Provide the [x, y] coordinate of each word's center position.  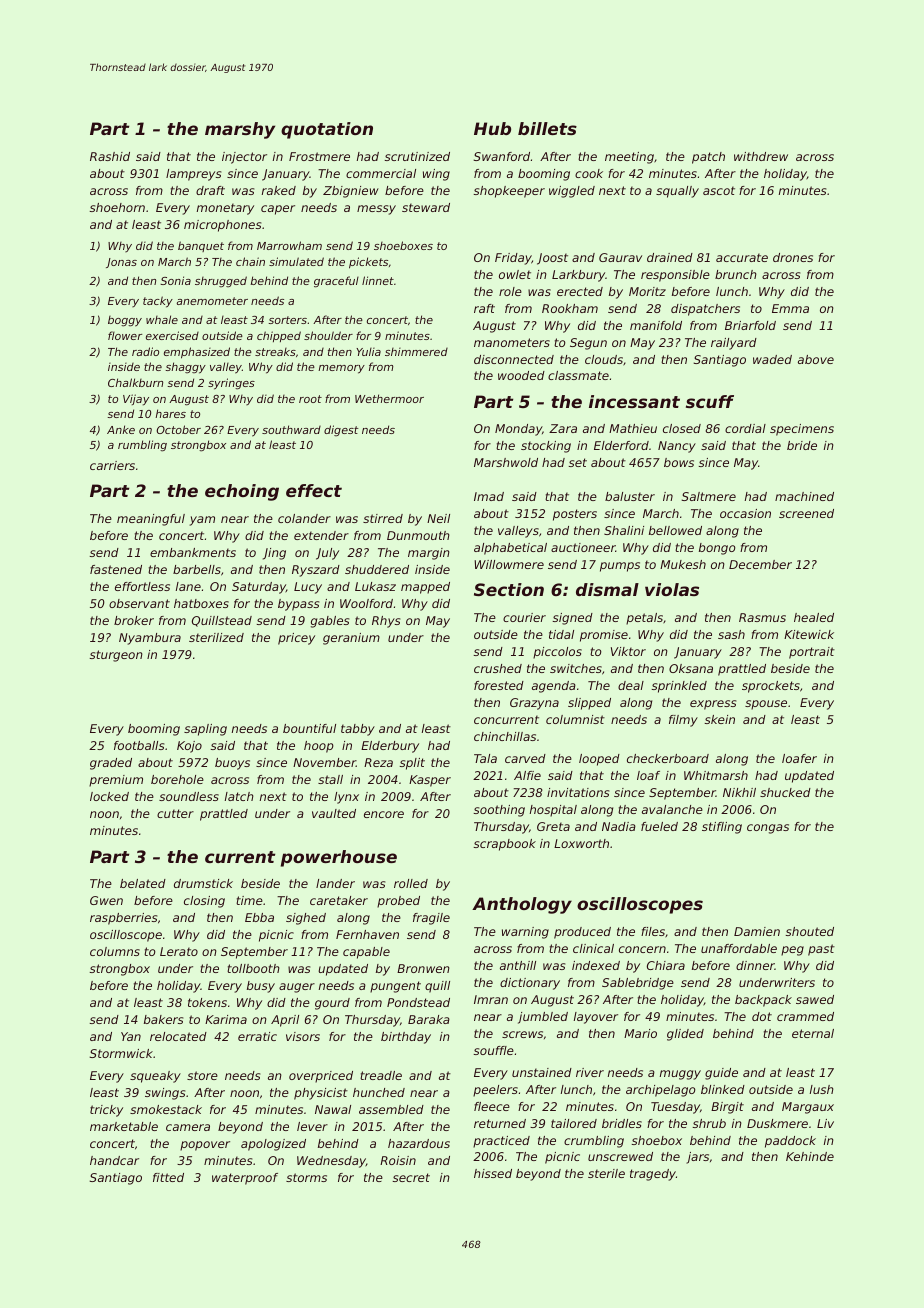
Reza [378, 762]
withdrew [761, 156]
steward [426, 207]
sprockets [771, 687]
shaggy [185, 368]
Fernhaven [367, 934]
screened [806, 513]
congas [768, 829]
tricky [106, 1111]
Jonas [121, 263]
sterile [606, 1173]
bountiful [309, 728]
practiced [501, 1142]
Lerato [179, 951]
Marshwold [506, 462]
